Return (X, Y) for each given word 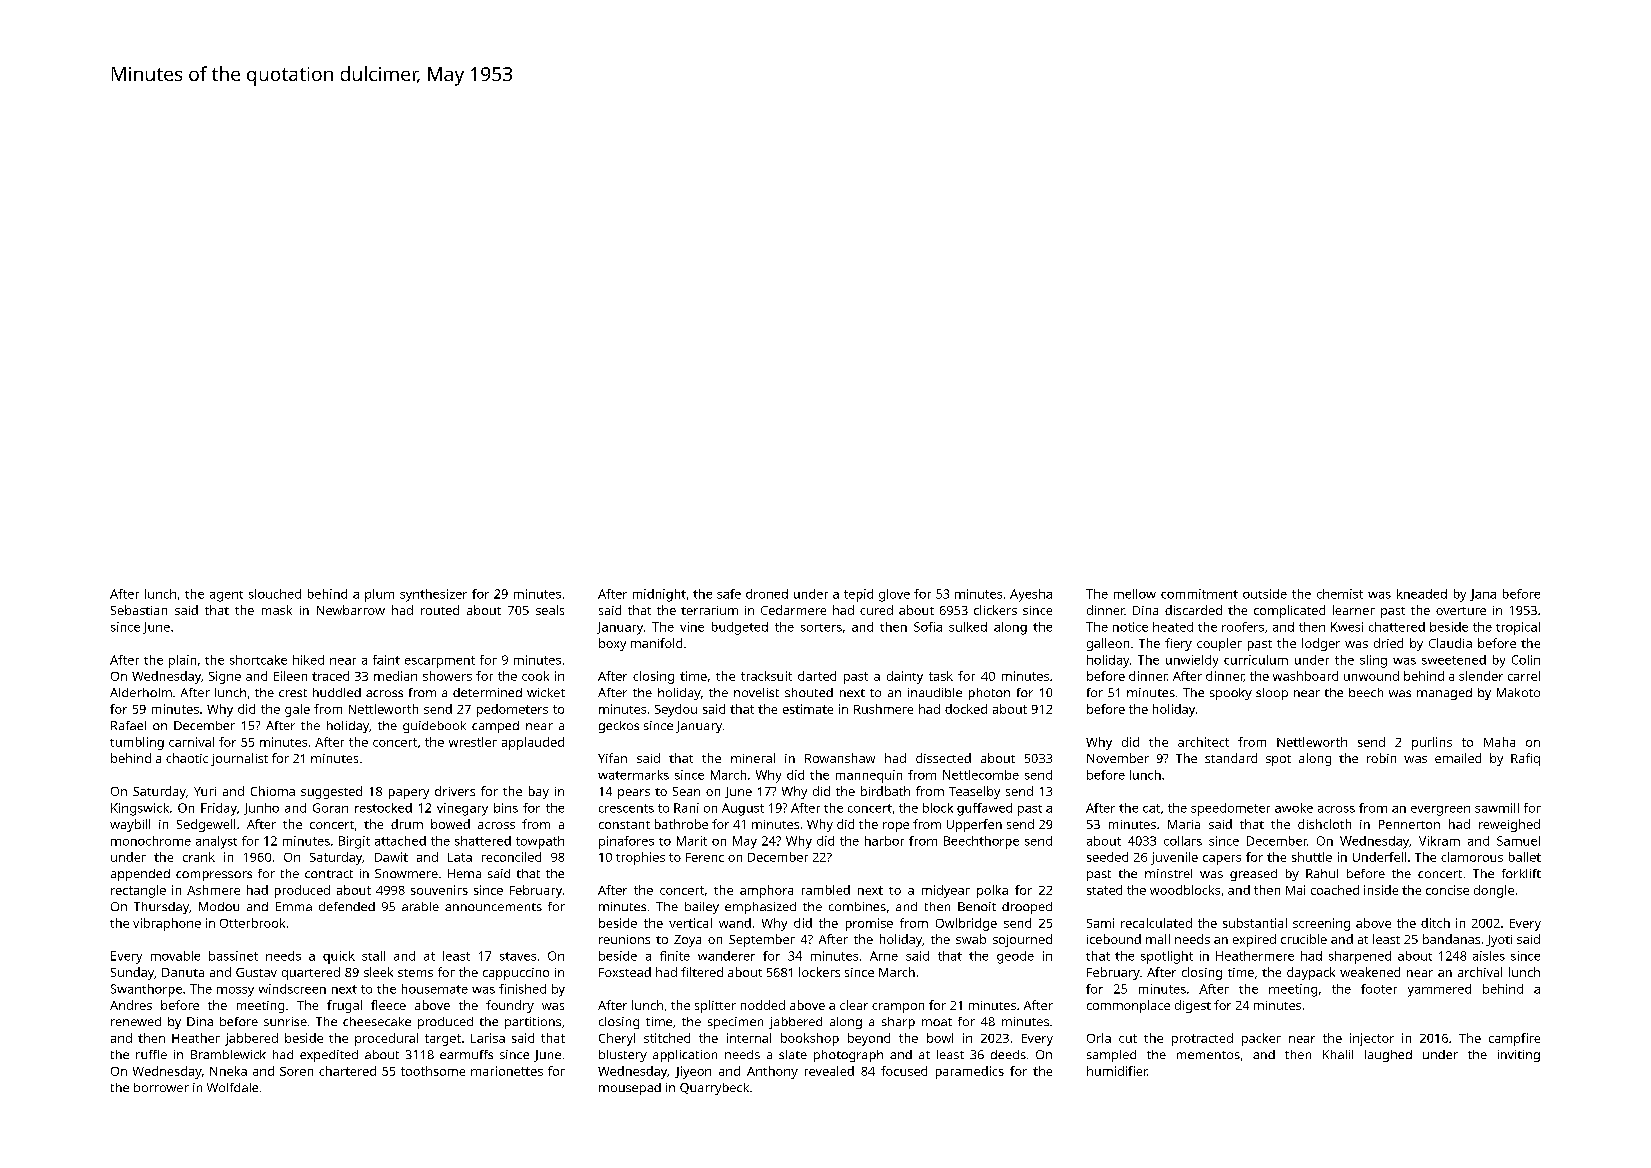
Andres (131, 1005)
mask (277, 610)
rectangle (138, 891)
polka (992, 891)
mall (1158, 939)
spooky (1231, 694)
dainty (905, 677)
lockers (819, 972)
